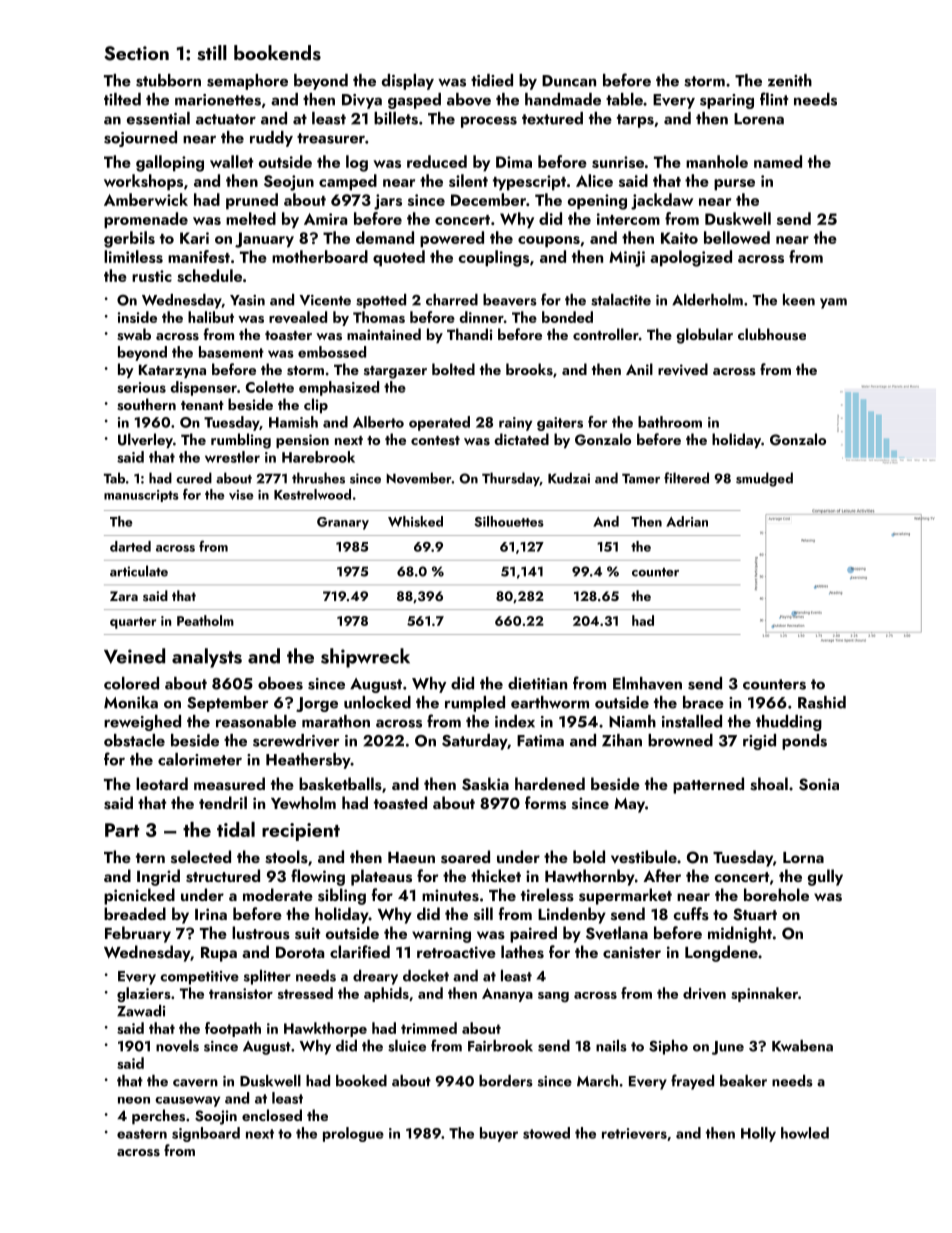 This screenshot has width=952, height=1233. I want to click on demand, so click(385, 237).
